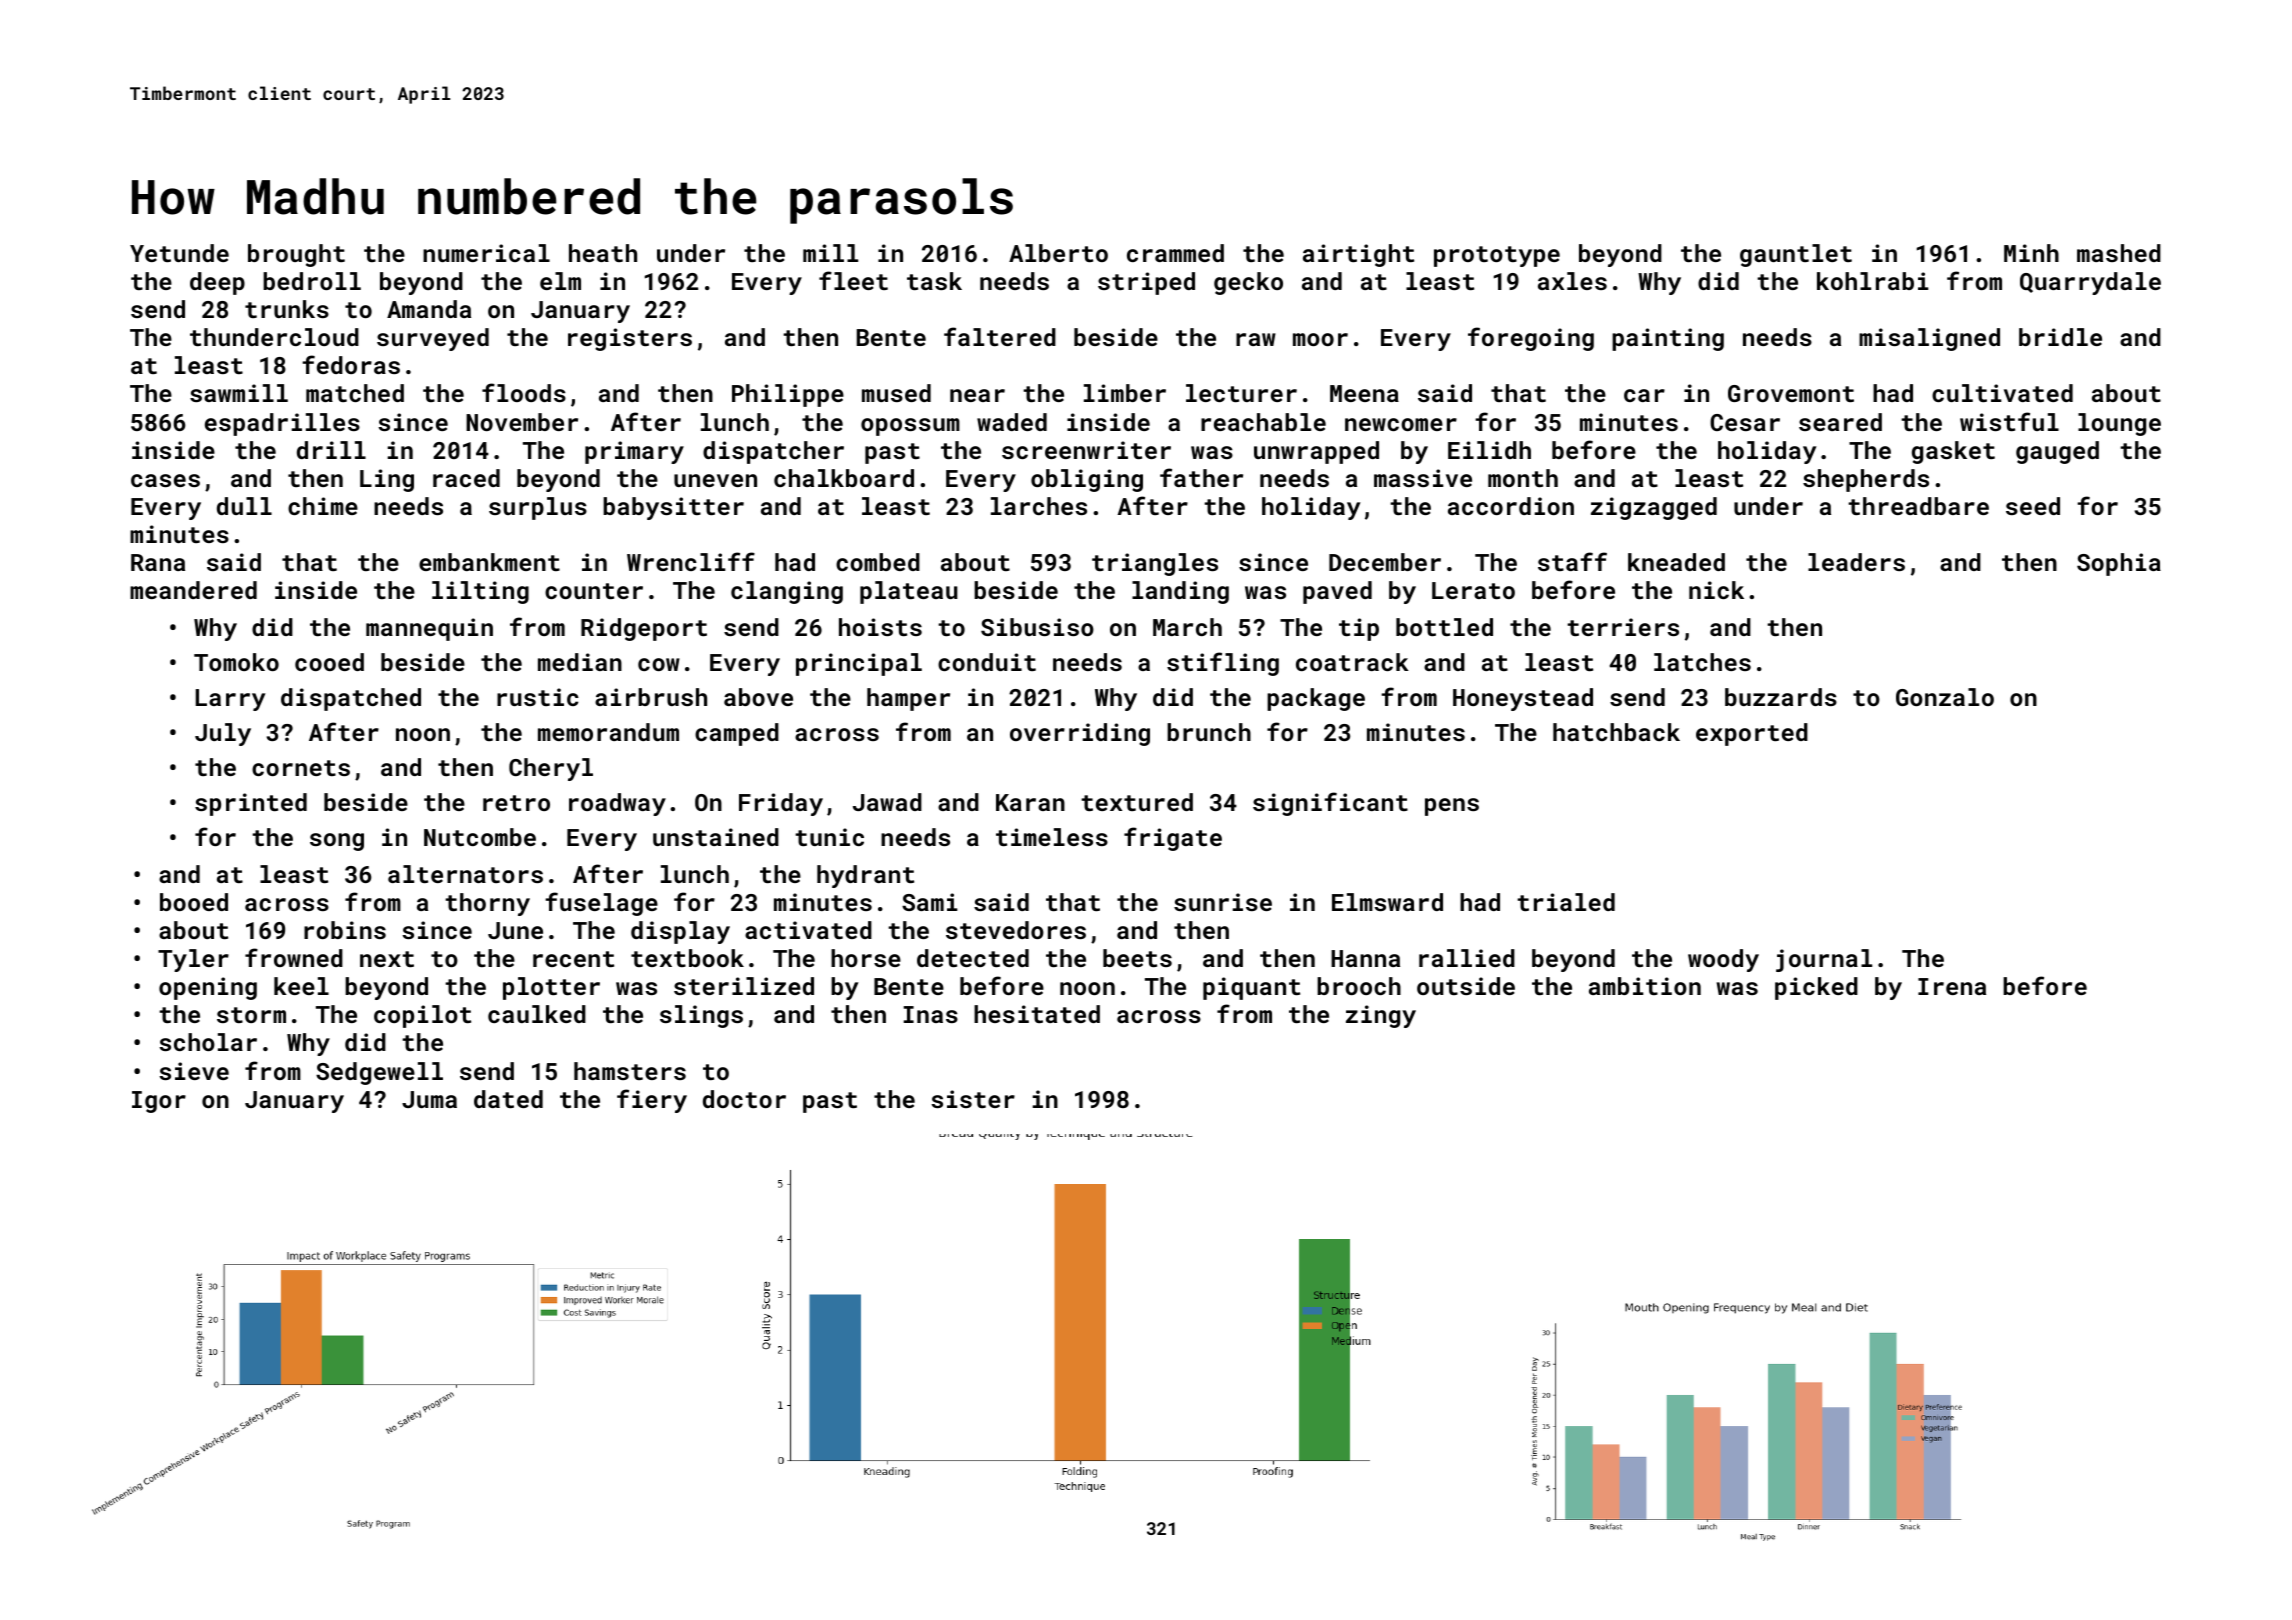  I want to click on Alberto, so click(1058, 253).
